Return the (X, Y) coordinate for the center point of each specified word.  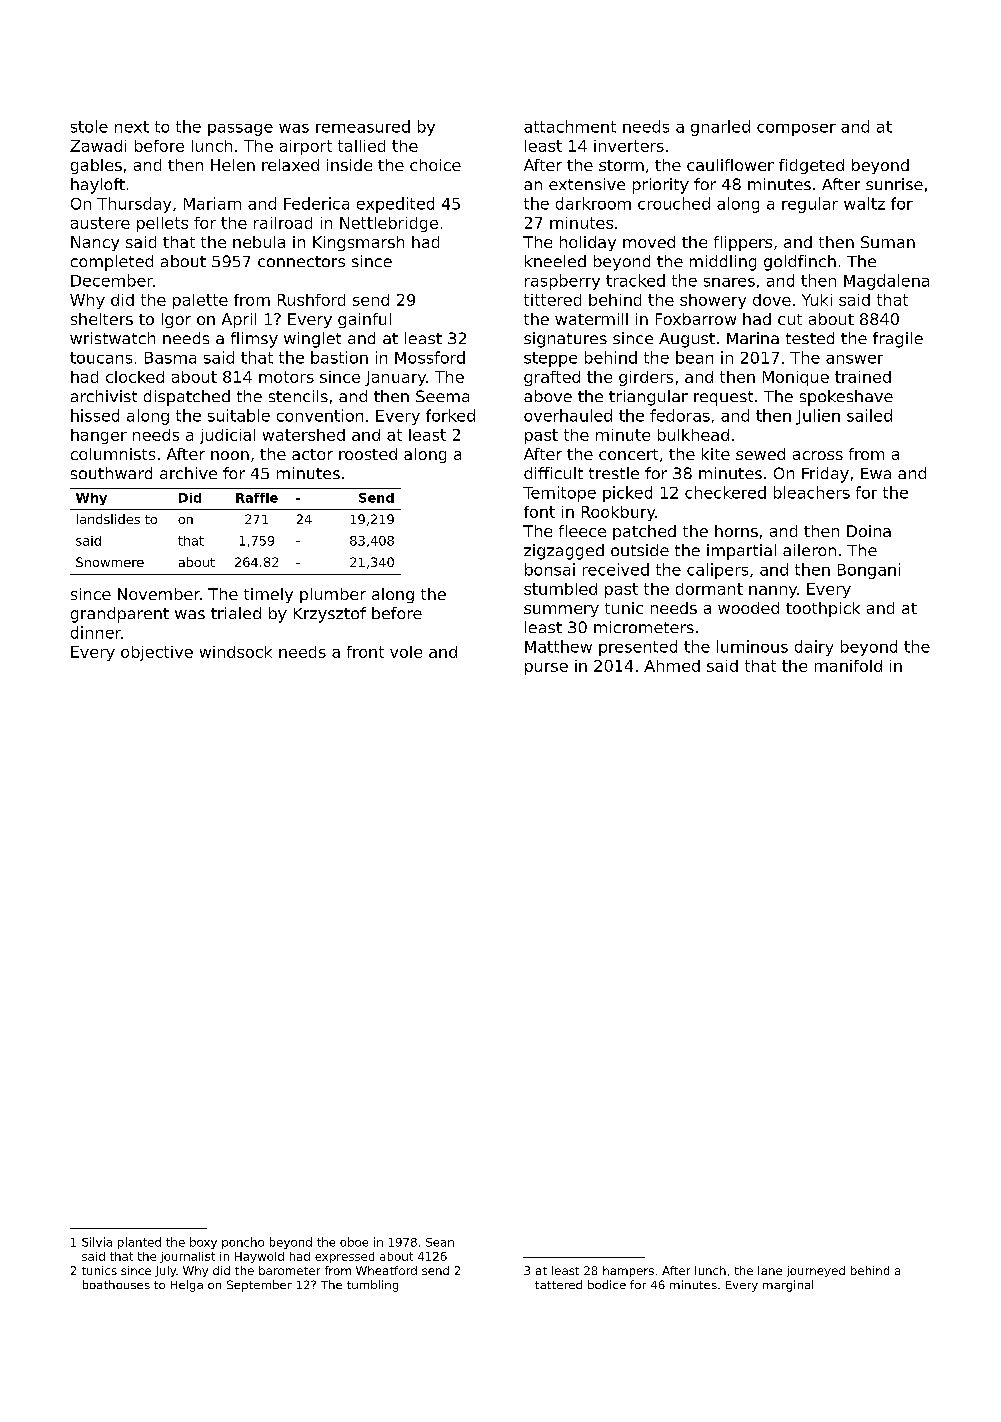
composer (796, 130)
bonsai (550, 569)
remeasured (363, 126)
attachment (570, 126)
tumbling (372, 1286)
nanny (773, 592)
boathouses (116, 1284)
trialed (236, 613)
